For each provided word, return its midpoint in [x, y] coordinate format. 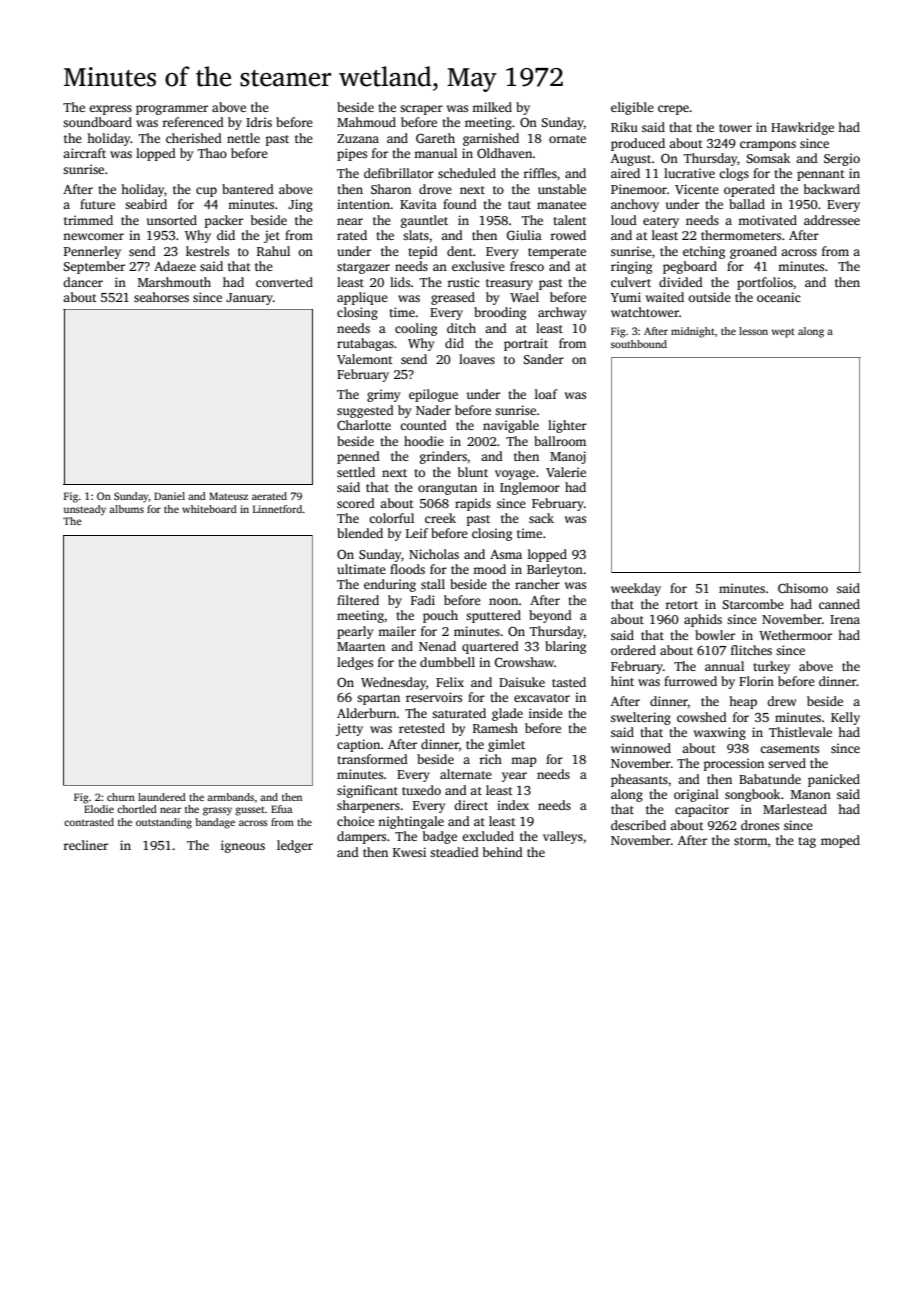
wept [783, 333]
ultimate [361, 569]
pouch [440, 616]
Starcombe [753, 604]
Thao [212, 153]
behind [503, 852]
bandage [215, 823]
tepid [423, 252]
